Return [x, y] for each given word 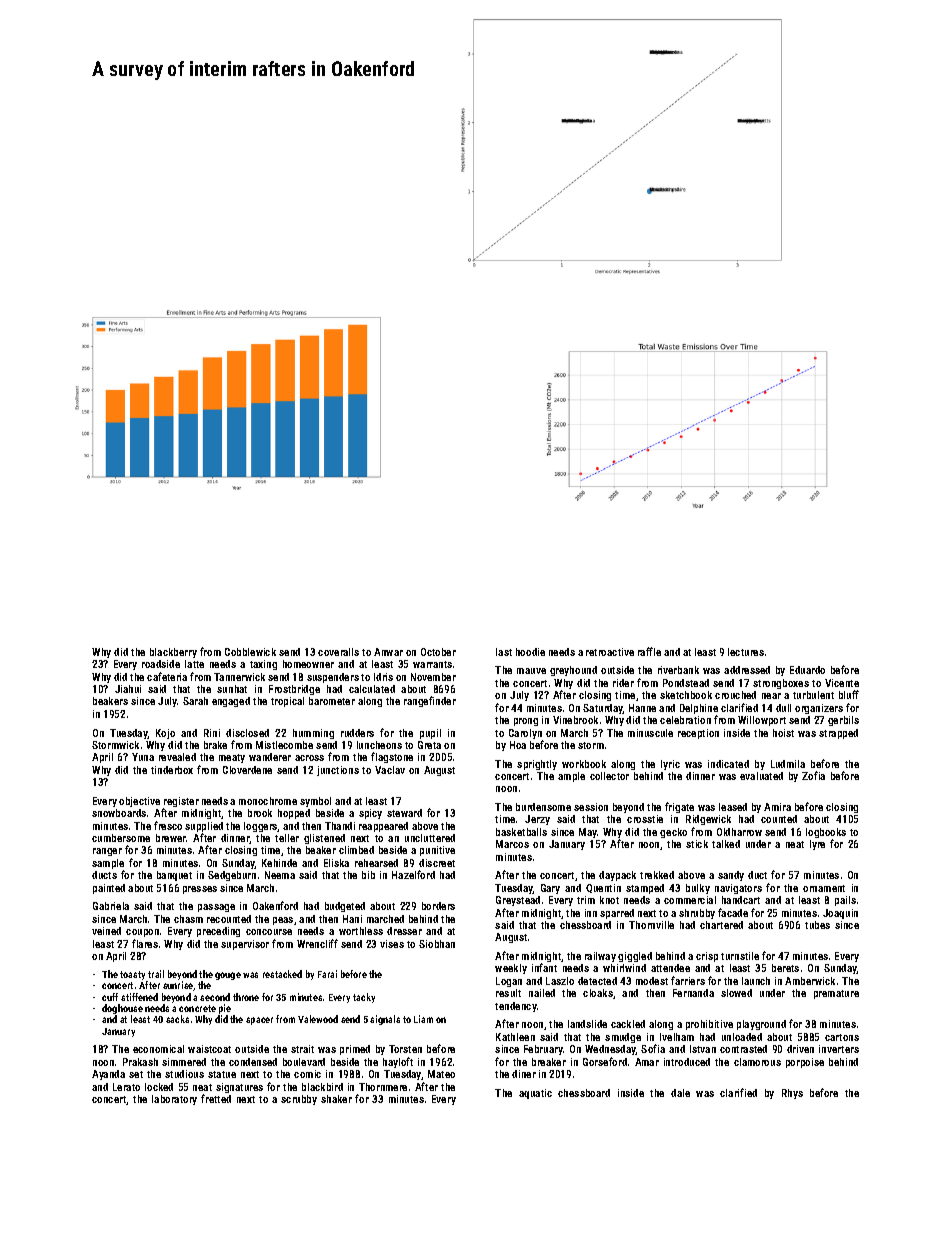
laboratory [174, 1100]
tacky [364, 998]
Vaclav [390, 770]
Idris [383, 677]
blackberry [173, 653]
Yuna [143, 757]
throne [246, 997]
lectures [746, 652]
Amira [777, 807]
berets [785, 968]
